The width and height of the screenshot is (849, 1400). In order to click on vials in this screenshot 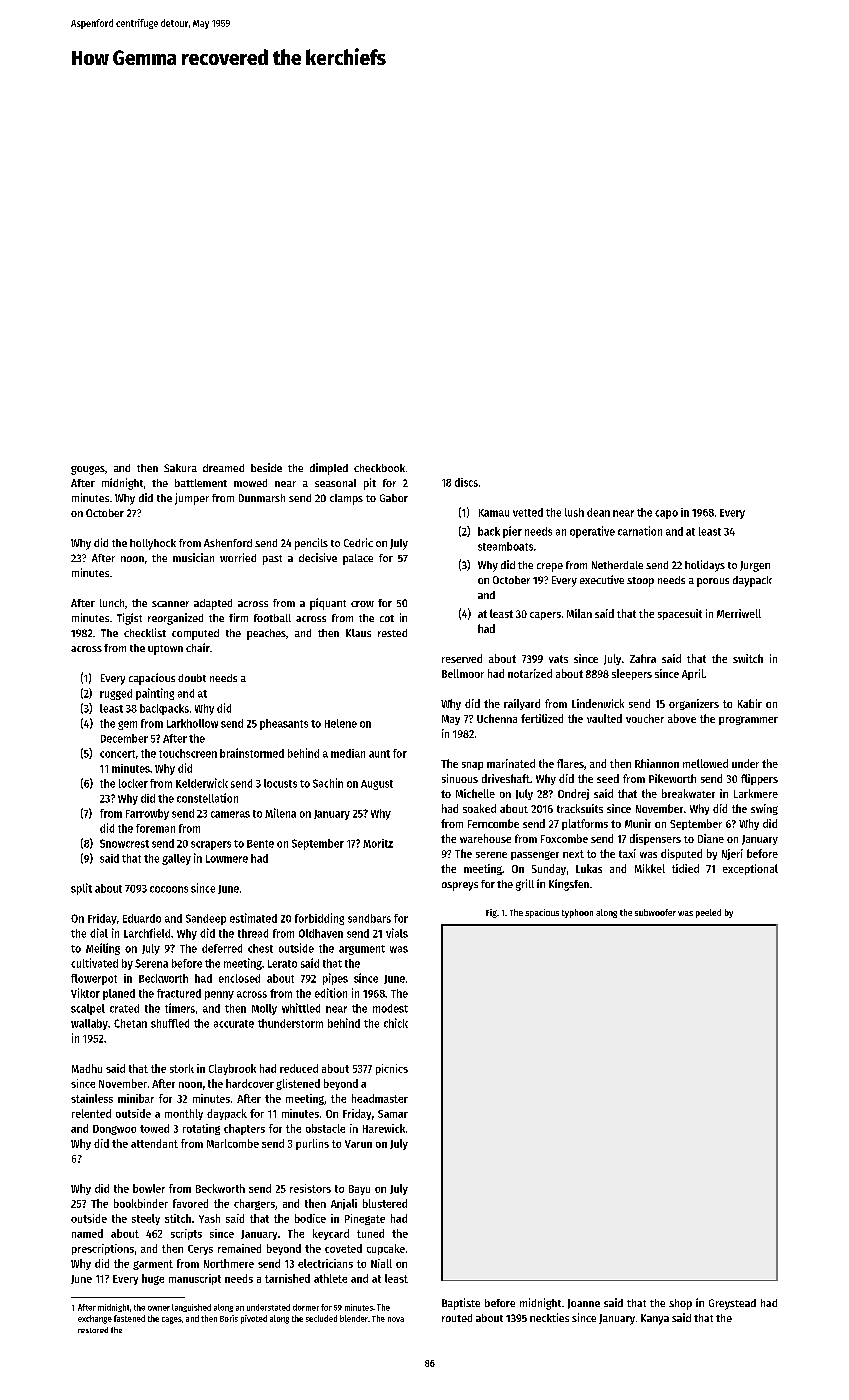, I will do `click(397, 933)`.
